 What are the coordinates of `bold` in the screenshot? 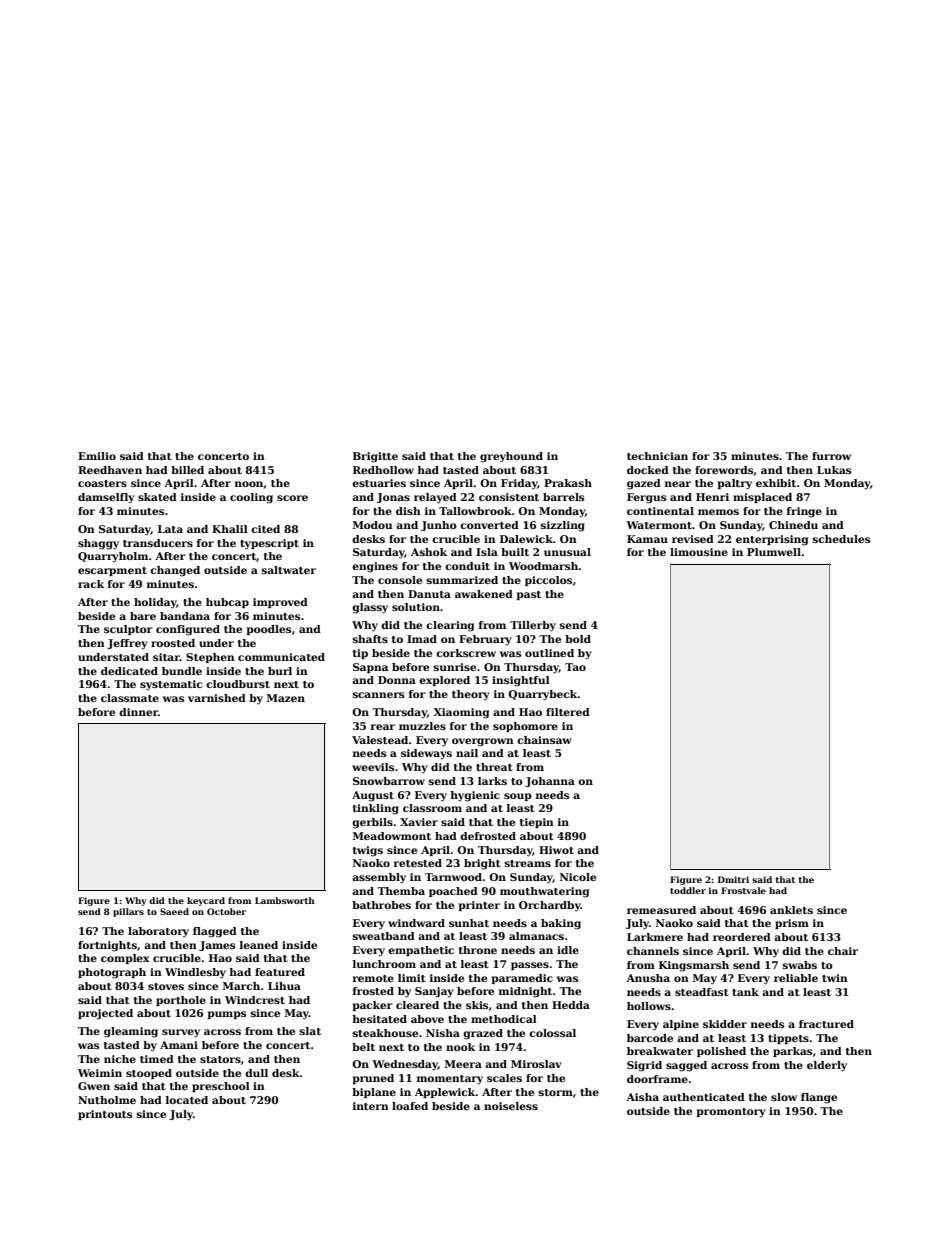 It's located at (578, 639).
